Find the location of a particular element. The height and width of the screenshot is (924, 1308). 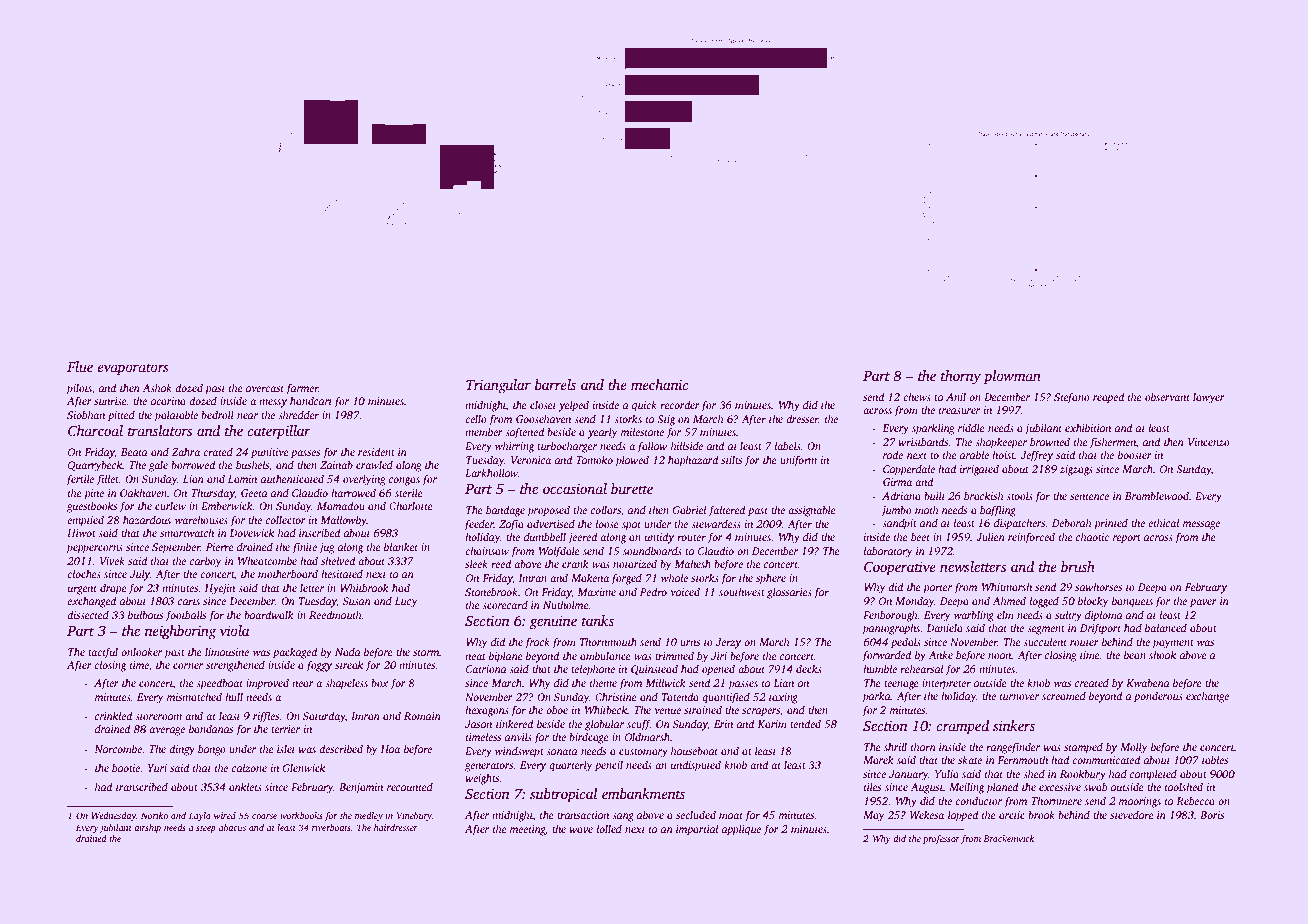

quick is located at coordinates (644, 406).
